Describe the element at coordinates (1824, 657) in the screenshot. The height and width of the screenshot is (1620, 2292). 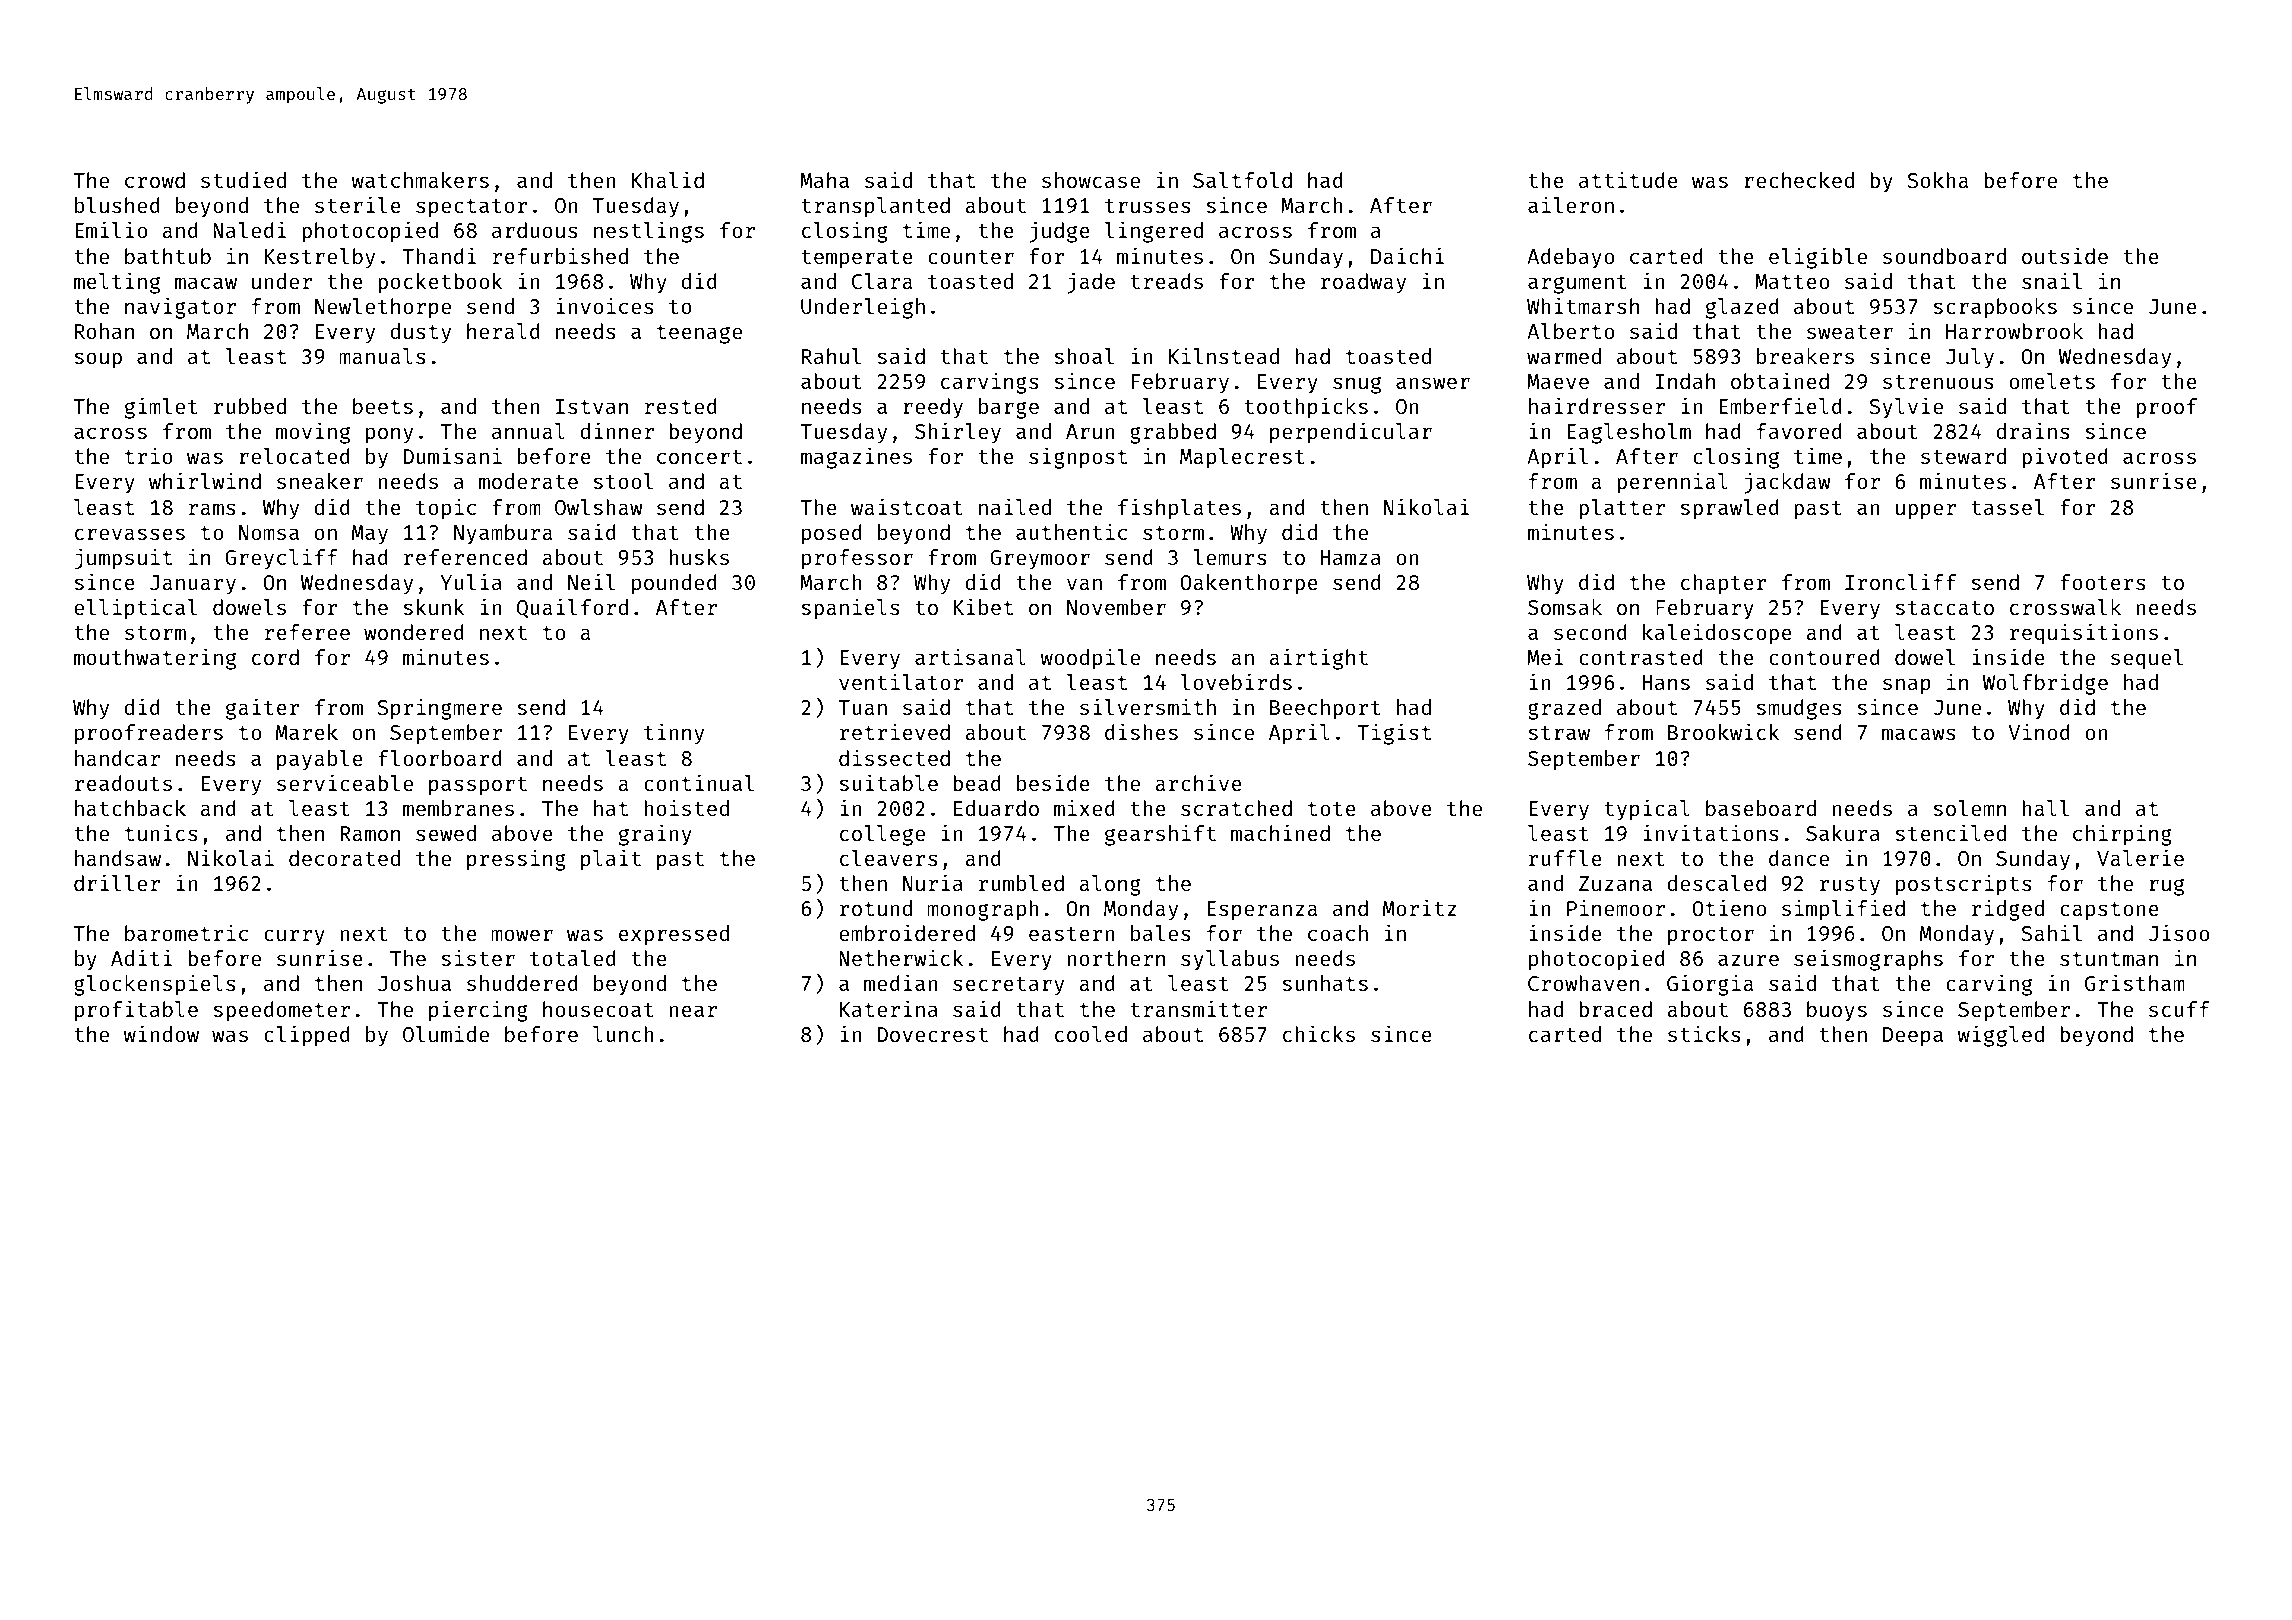
I see `contoured` at that location.
